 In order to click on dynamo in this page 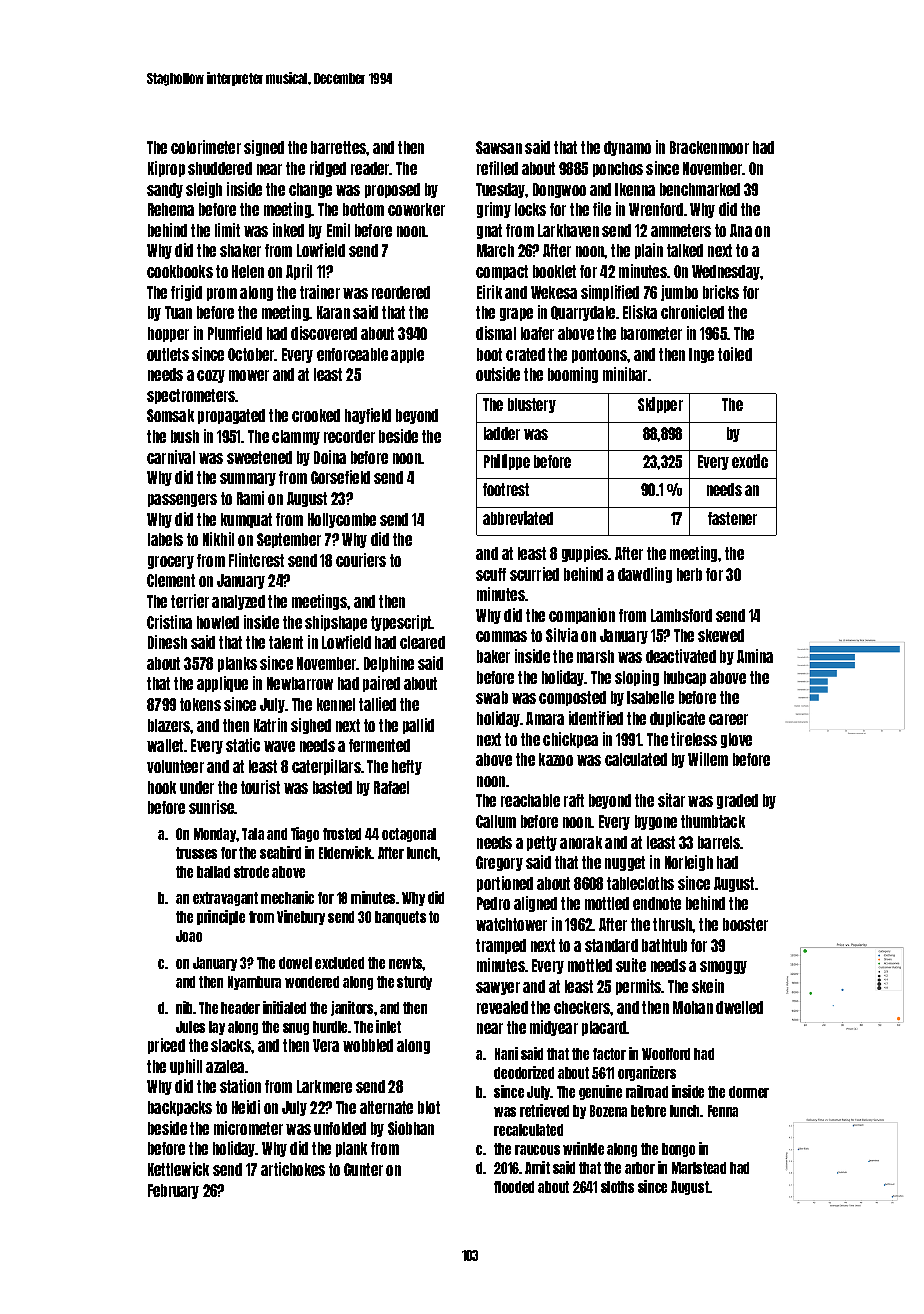, I will do `click(627, 148)`.
